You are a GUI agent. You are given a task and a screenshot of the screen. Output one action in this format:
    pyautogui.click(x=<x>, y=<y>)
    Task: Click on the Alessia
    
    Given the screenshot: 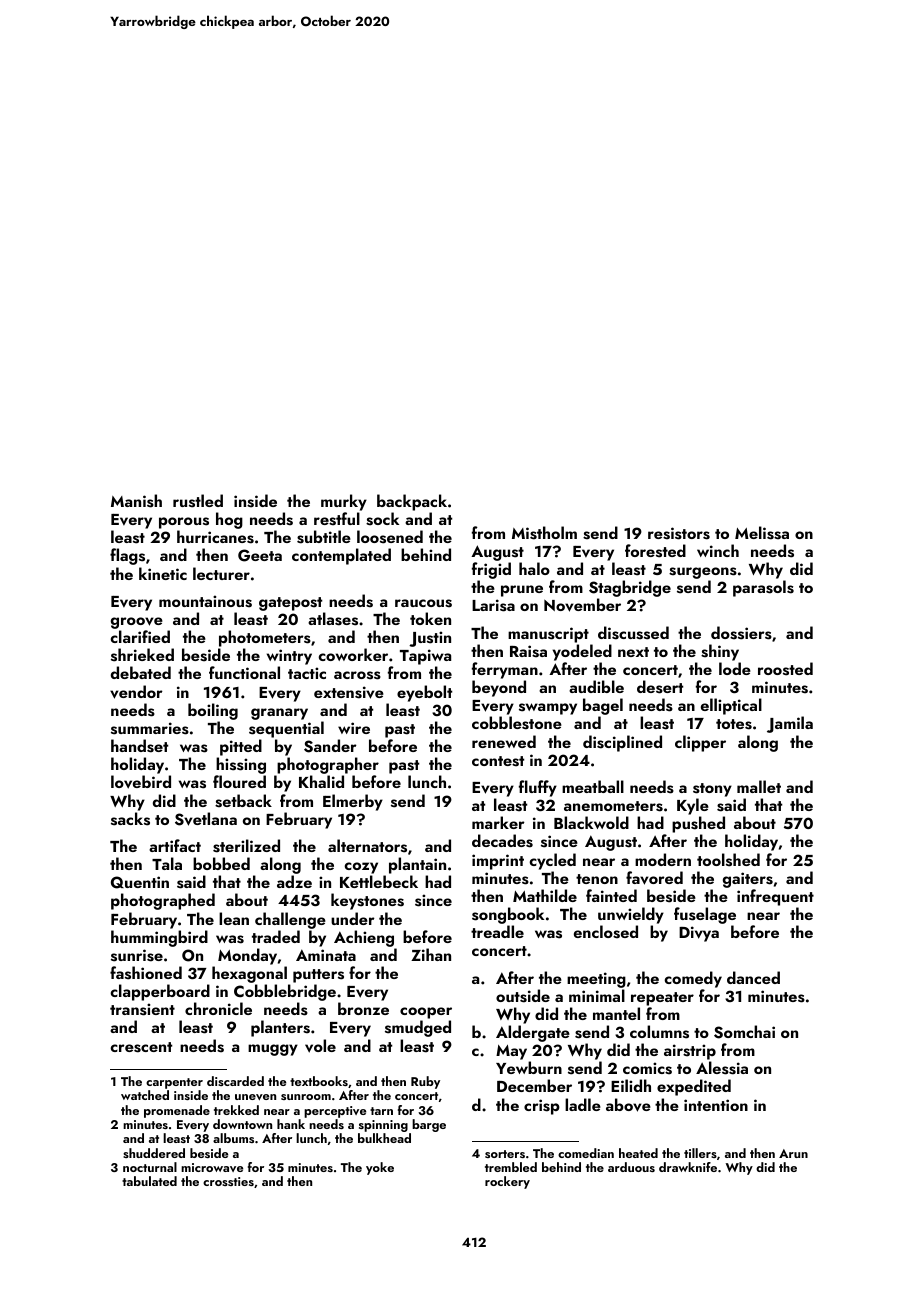 What is the action you would take?
    pyautogui.click(x=722, y=1068)
